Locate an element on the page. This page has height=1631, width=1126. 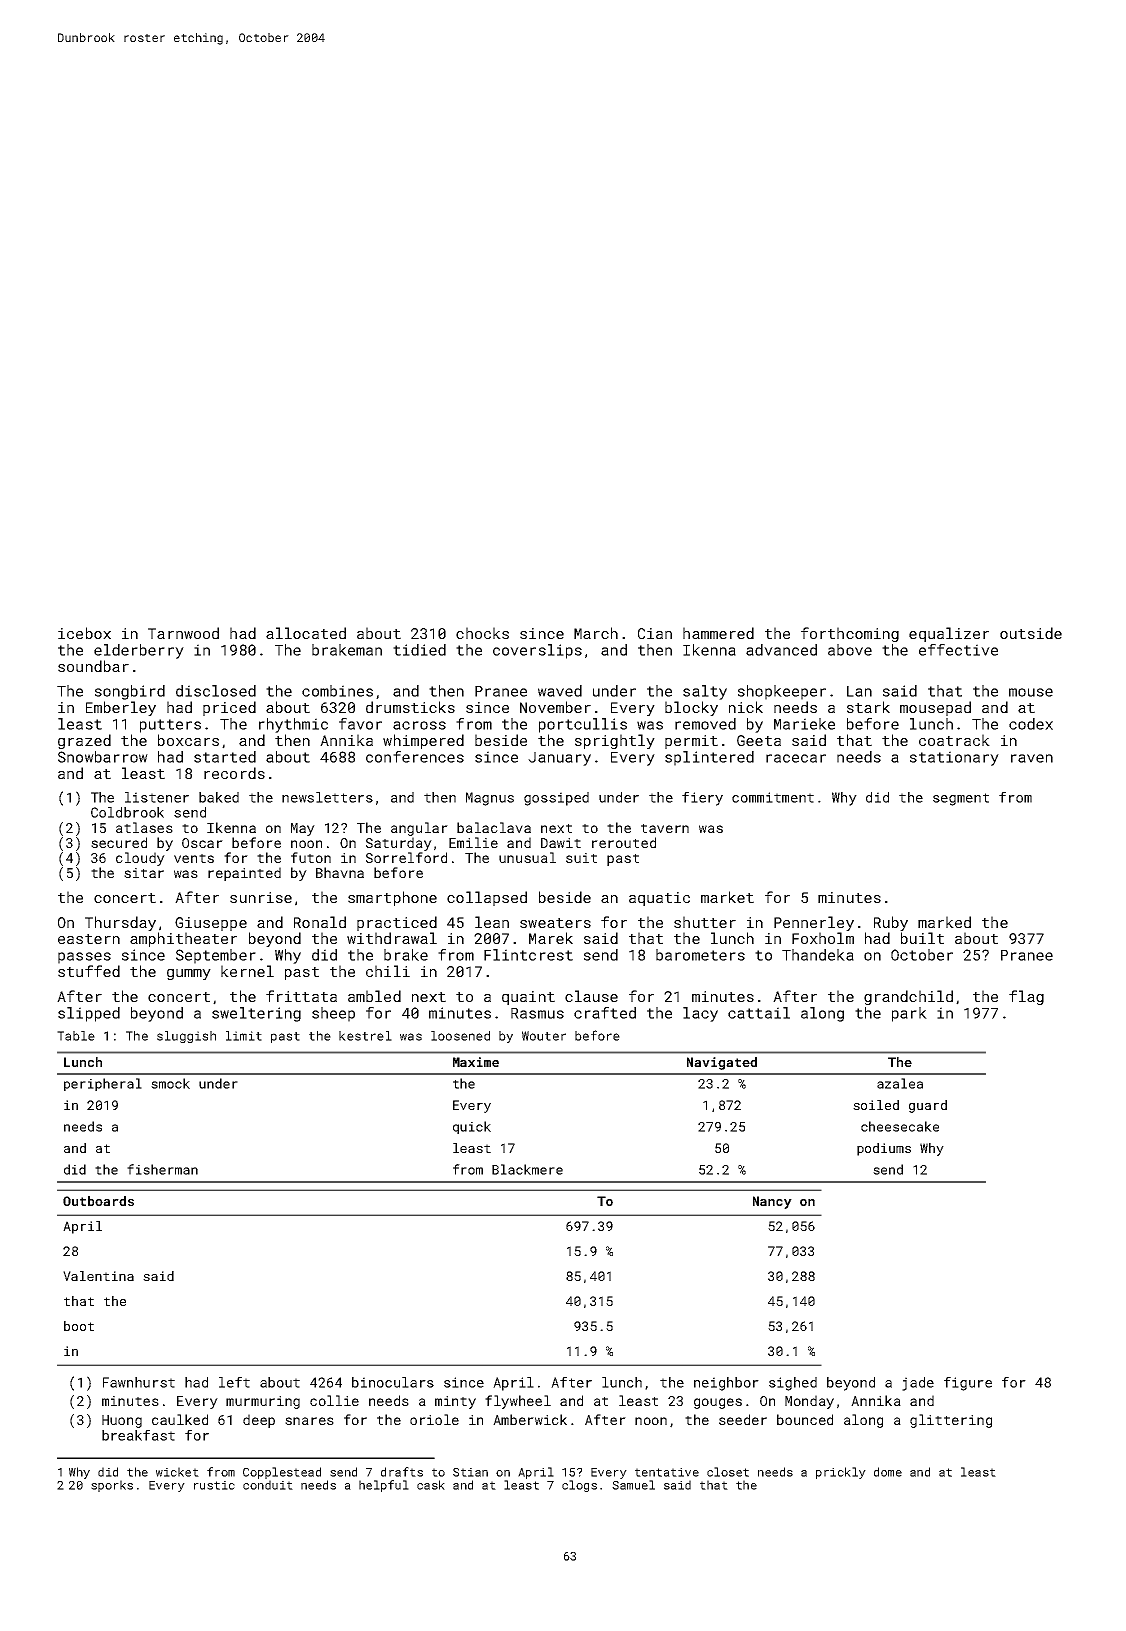
slipped is located at coordinates (89, 1014).
